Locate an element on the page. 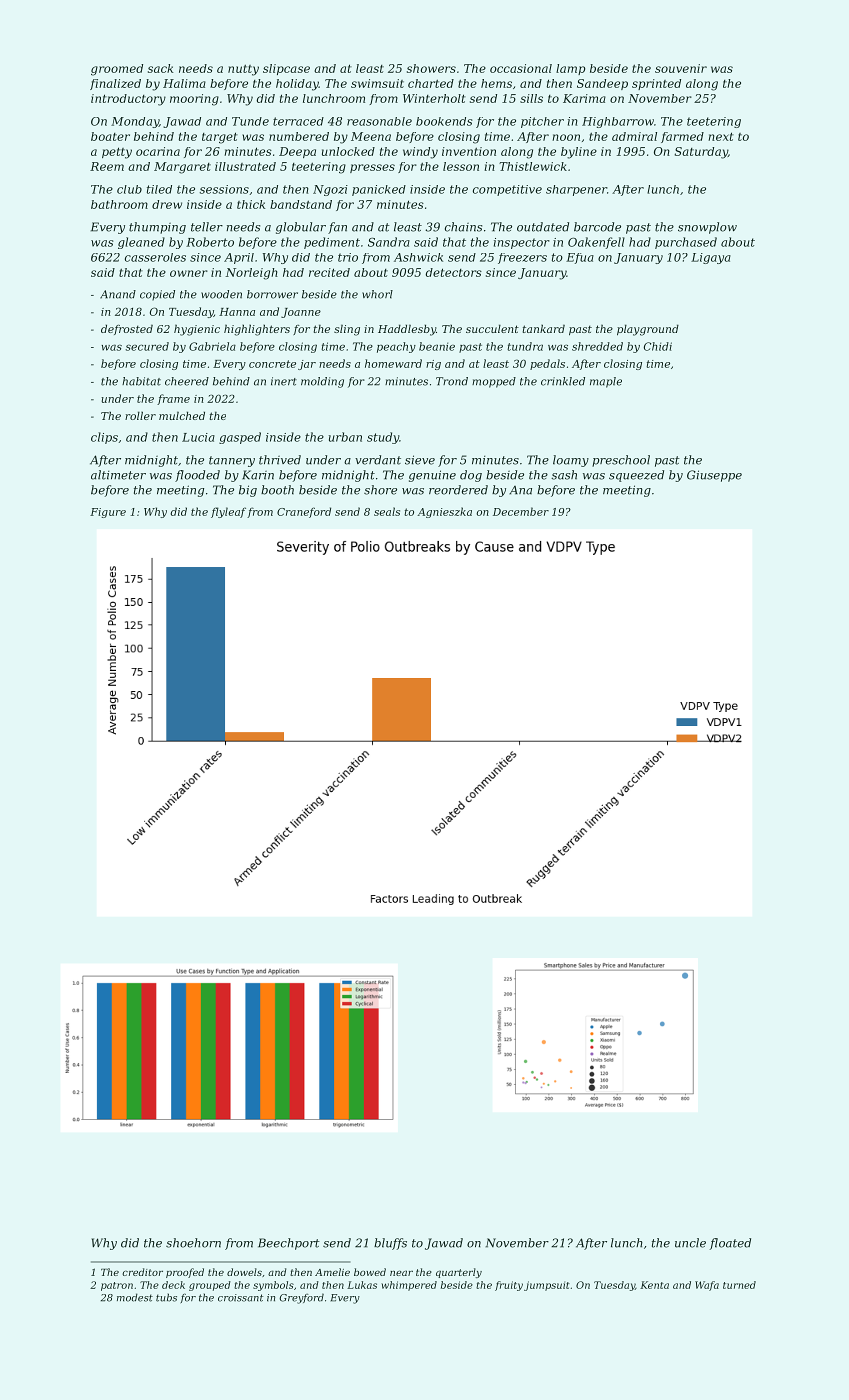  jumpsuit is located at coordinates (547, 1286).
